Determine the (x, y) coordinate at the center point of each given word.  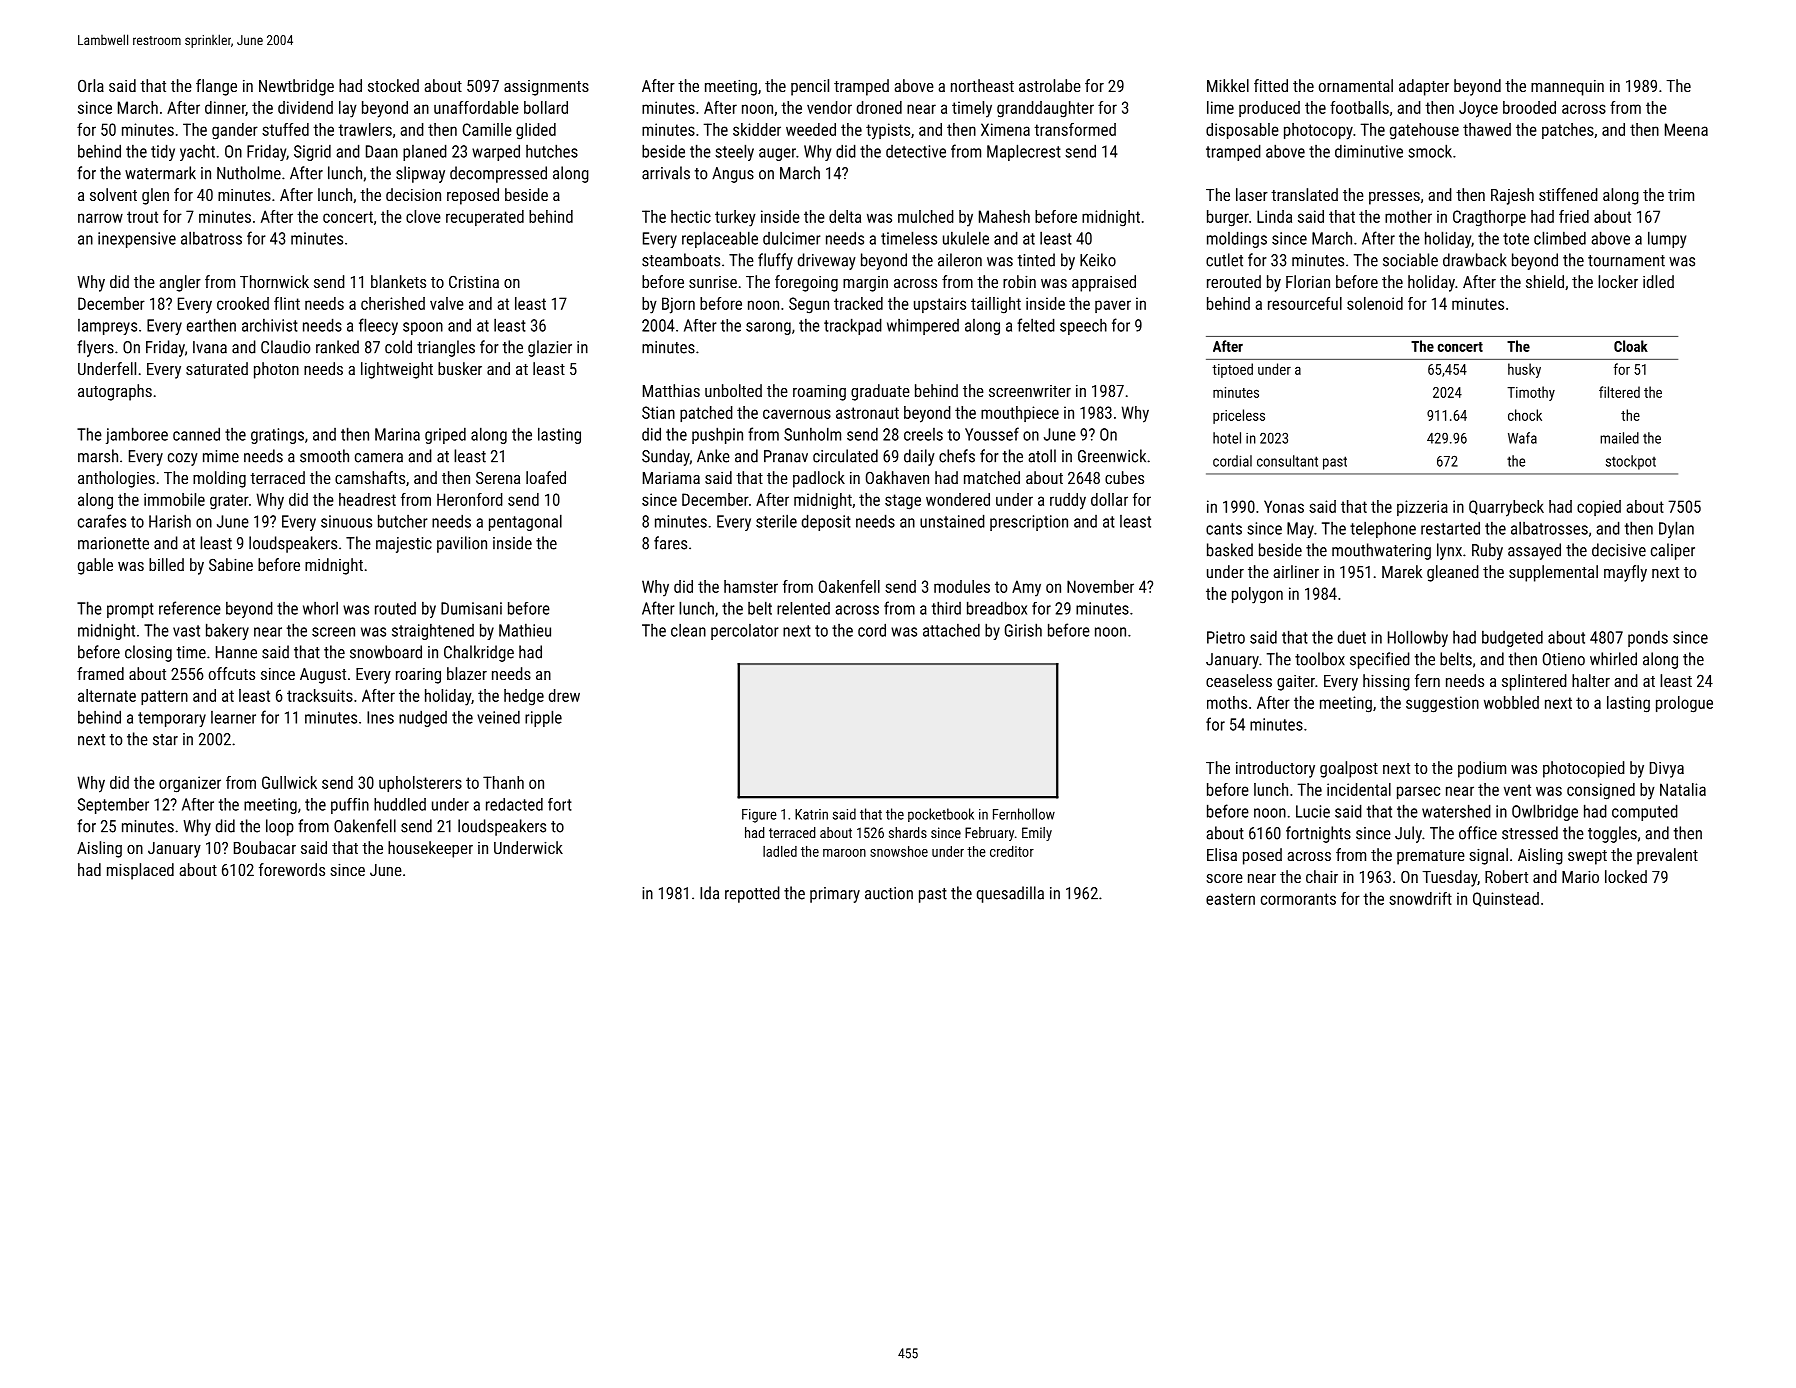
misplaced (140, 871)
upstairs (940, 305)
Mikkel (1228, 85)
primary (835, 895)
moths (1227, 702)
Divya (1667, 770)
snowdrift (1420, 898)
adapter (1424, 87)
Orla (91, 85)
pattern (164, 697)
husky (1524, 370)
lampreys (107, 327)
